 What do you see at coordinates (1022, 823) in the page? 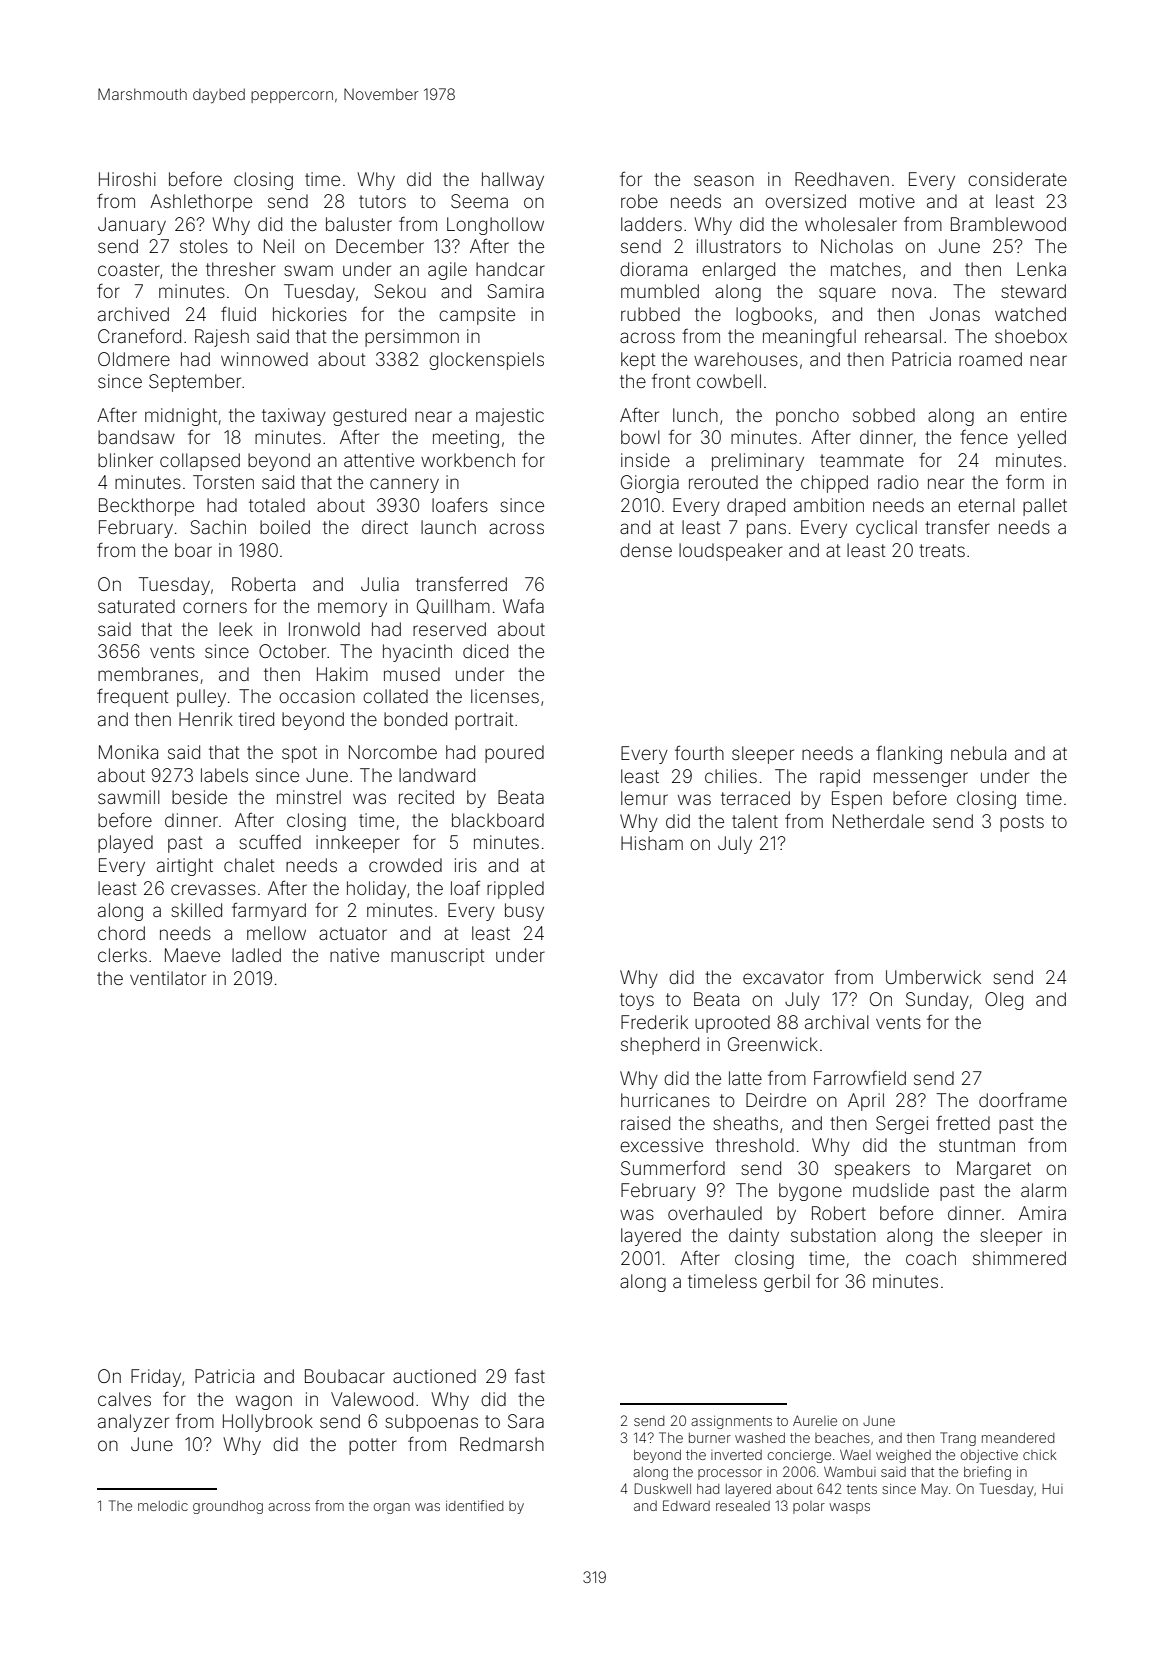
I see `posts` at bounding box center [1022, 823].
